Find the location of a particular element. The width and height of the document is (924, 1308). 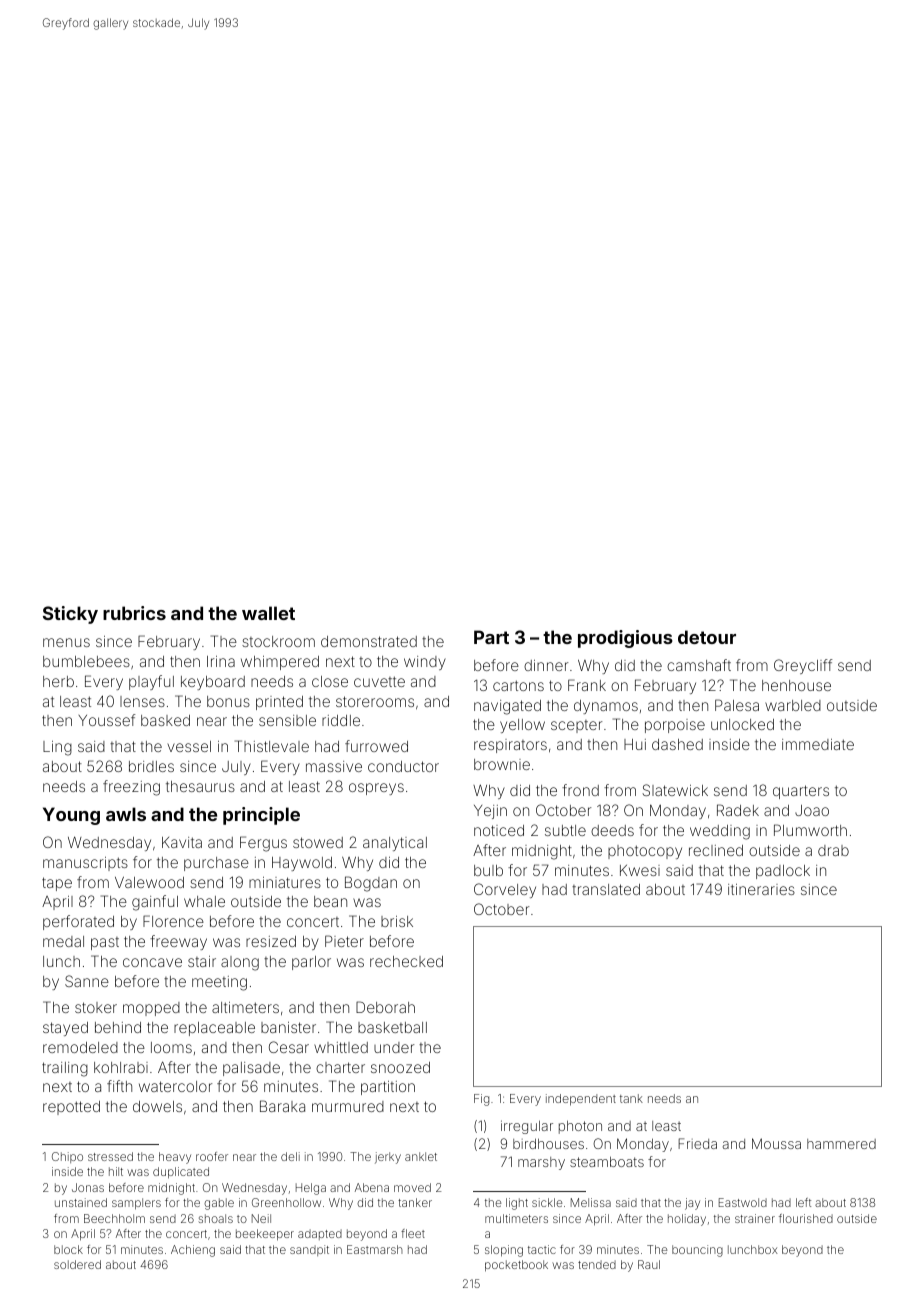

itineraries is located at coordinates (761, 889).
